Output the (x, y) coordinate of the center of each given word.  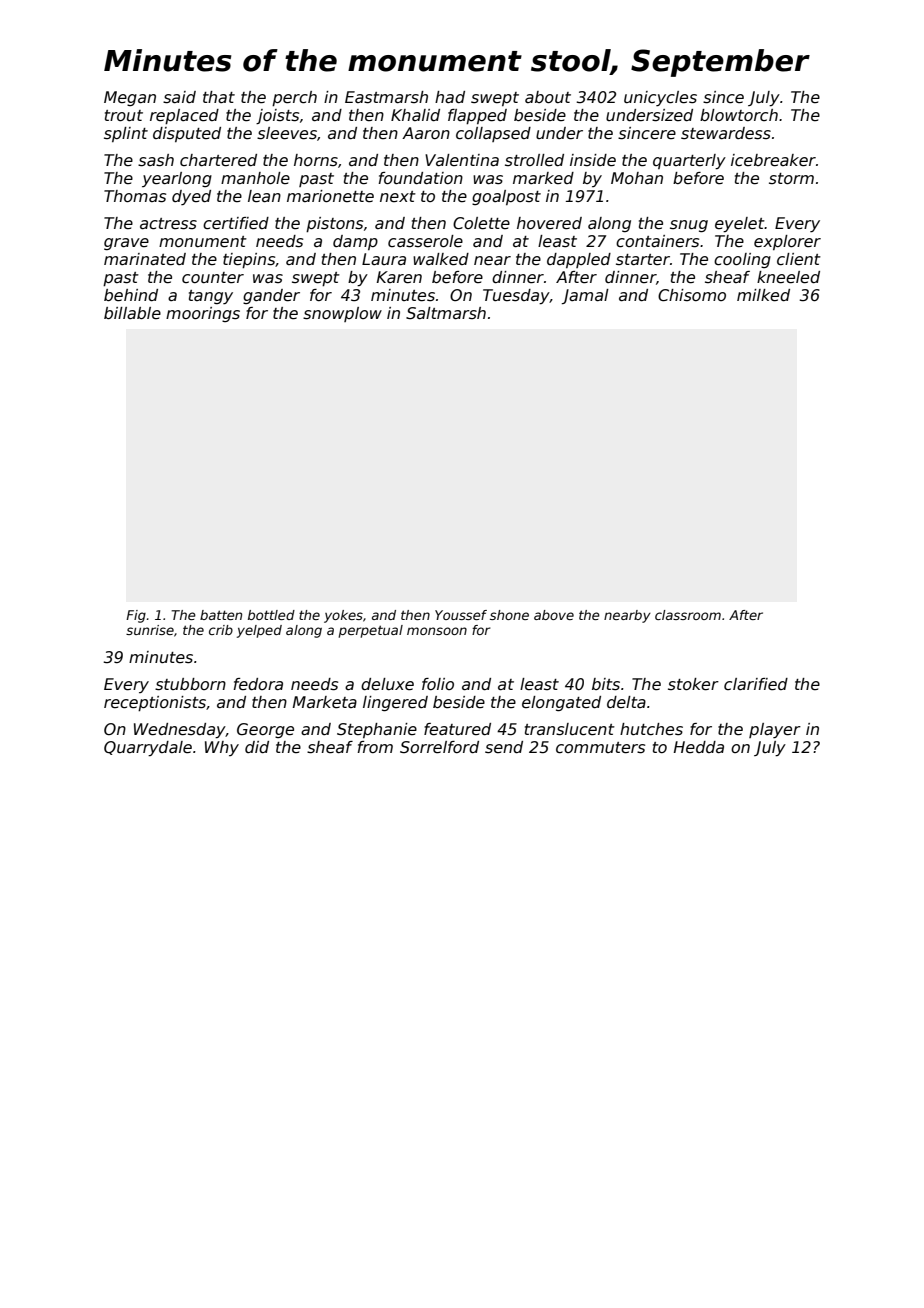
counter (213, 277)
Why (222, 748)
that (219, 97)
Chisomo (692, 295)
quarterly (689, 162)
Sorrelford (439, 747)
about (548, 97)
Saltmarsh (446, 313)
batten (221, 615)
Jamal (585, 296)
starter (643, 259)
